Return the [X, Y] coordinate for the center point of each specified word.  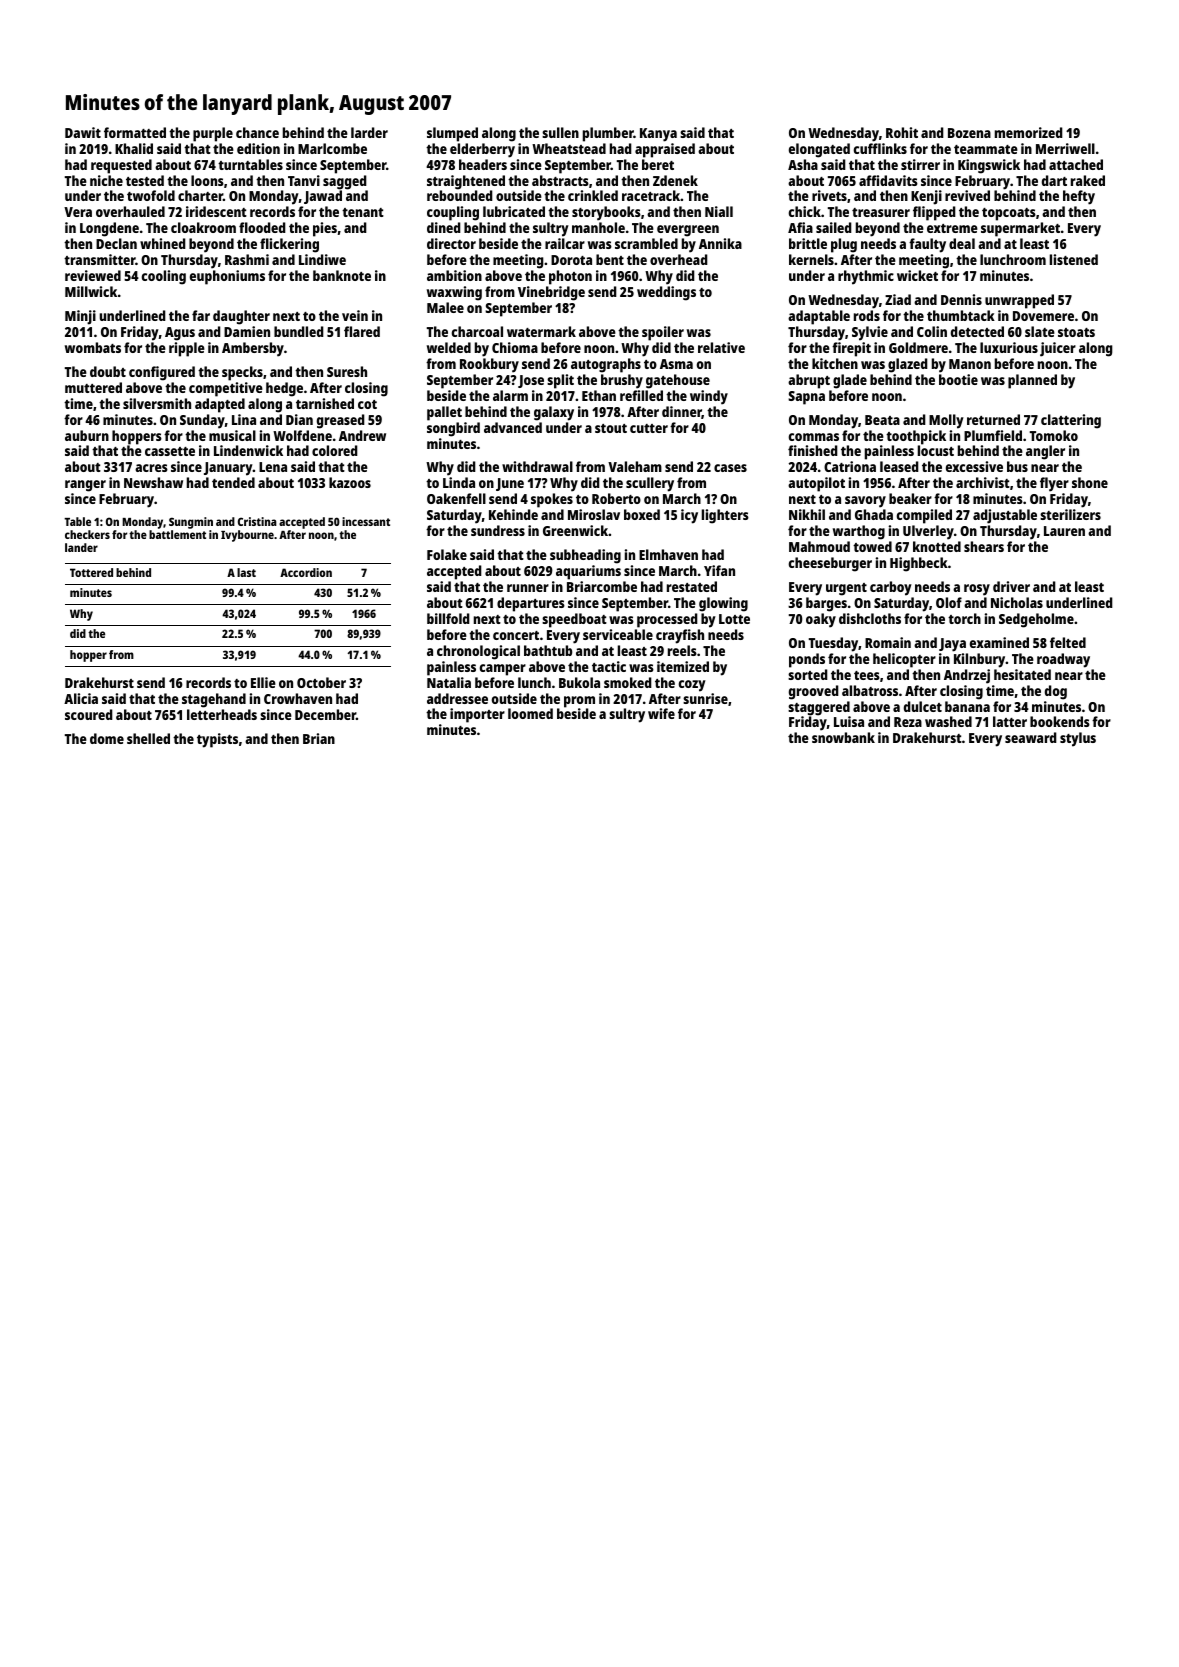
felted [1068, 642]
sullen [560, 132]
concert [516, 635]
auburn [87, 435]
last [246, 572]
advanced [513, 427]
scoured [89, 714]
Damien [247, 331]
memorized [1029, 132]
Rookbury [489, 365]
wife [661, 713]
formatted [135, 132]
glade [850, 381]
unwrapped [1019, 301]
